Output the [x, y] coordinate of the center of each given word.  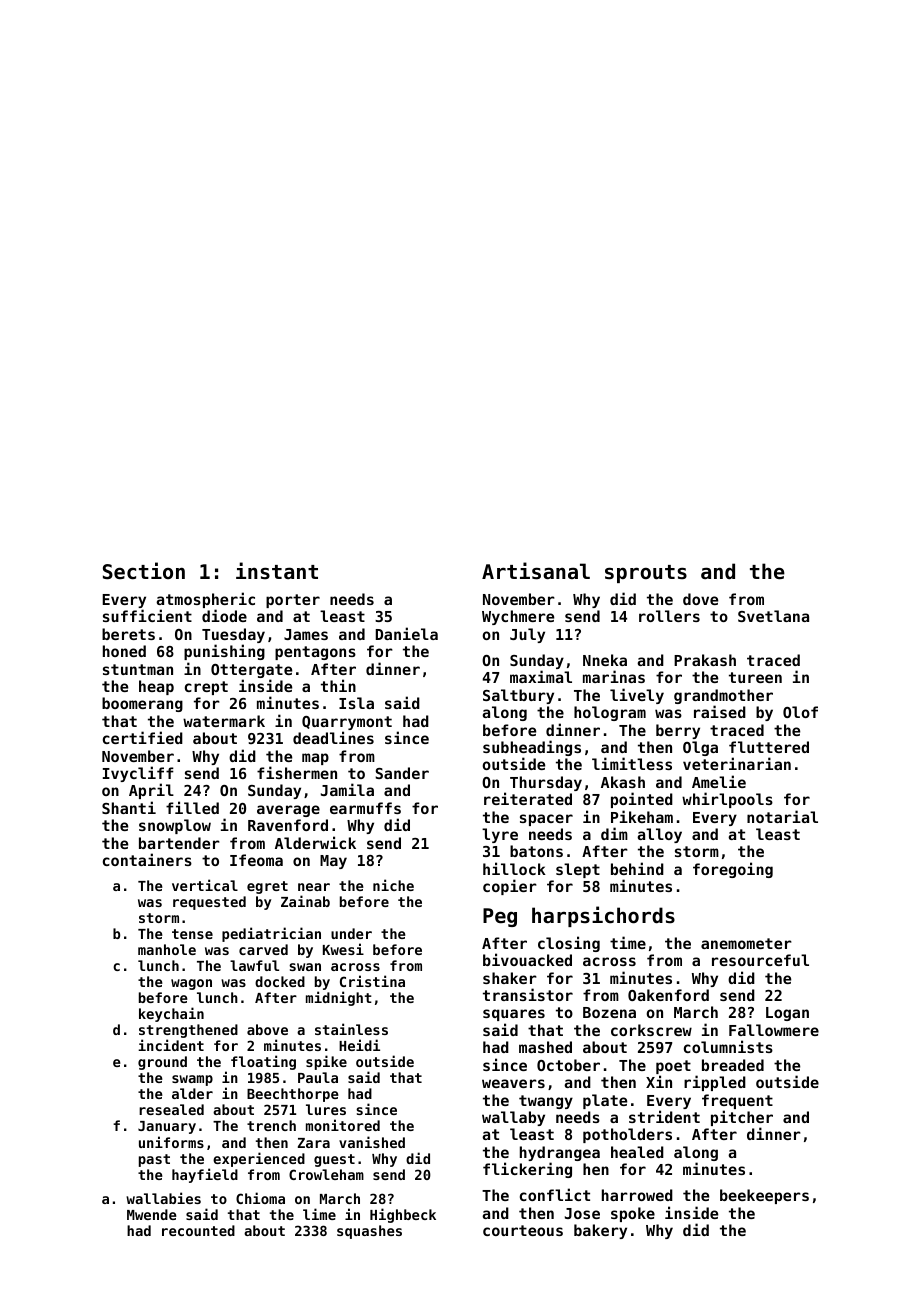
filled [192, 807]
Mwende [152, 1214]
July [527, 635]
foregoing [733, 870]
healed [637, 1152]
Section [144, 571]
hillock [514, 868]
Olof [800, 712]
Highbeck [403, 1215]
